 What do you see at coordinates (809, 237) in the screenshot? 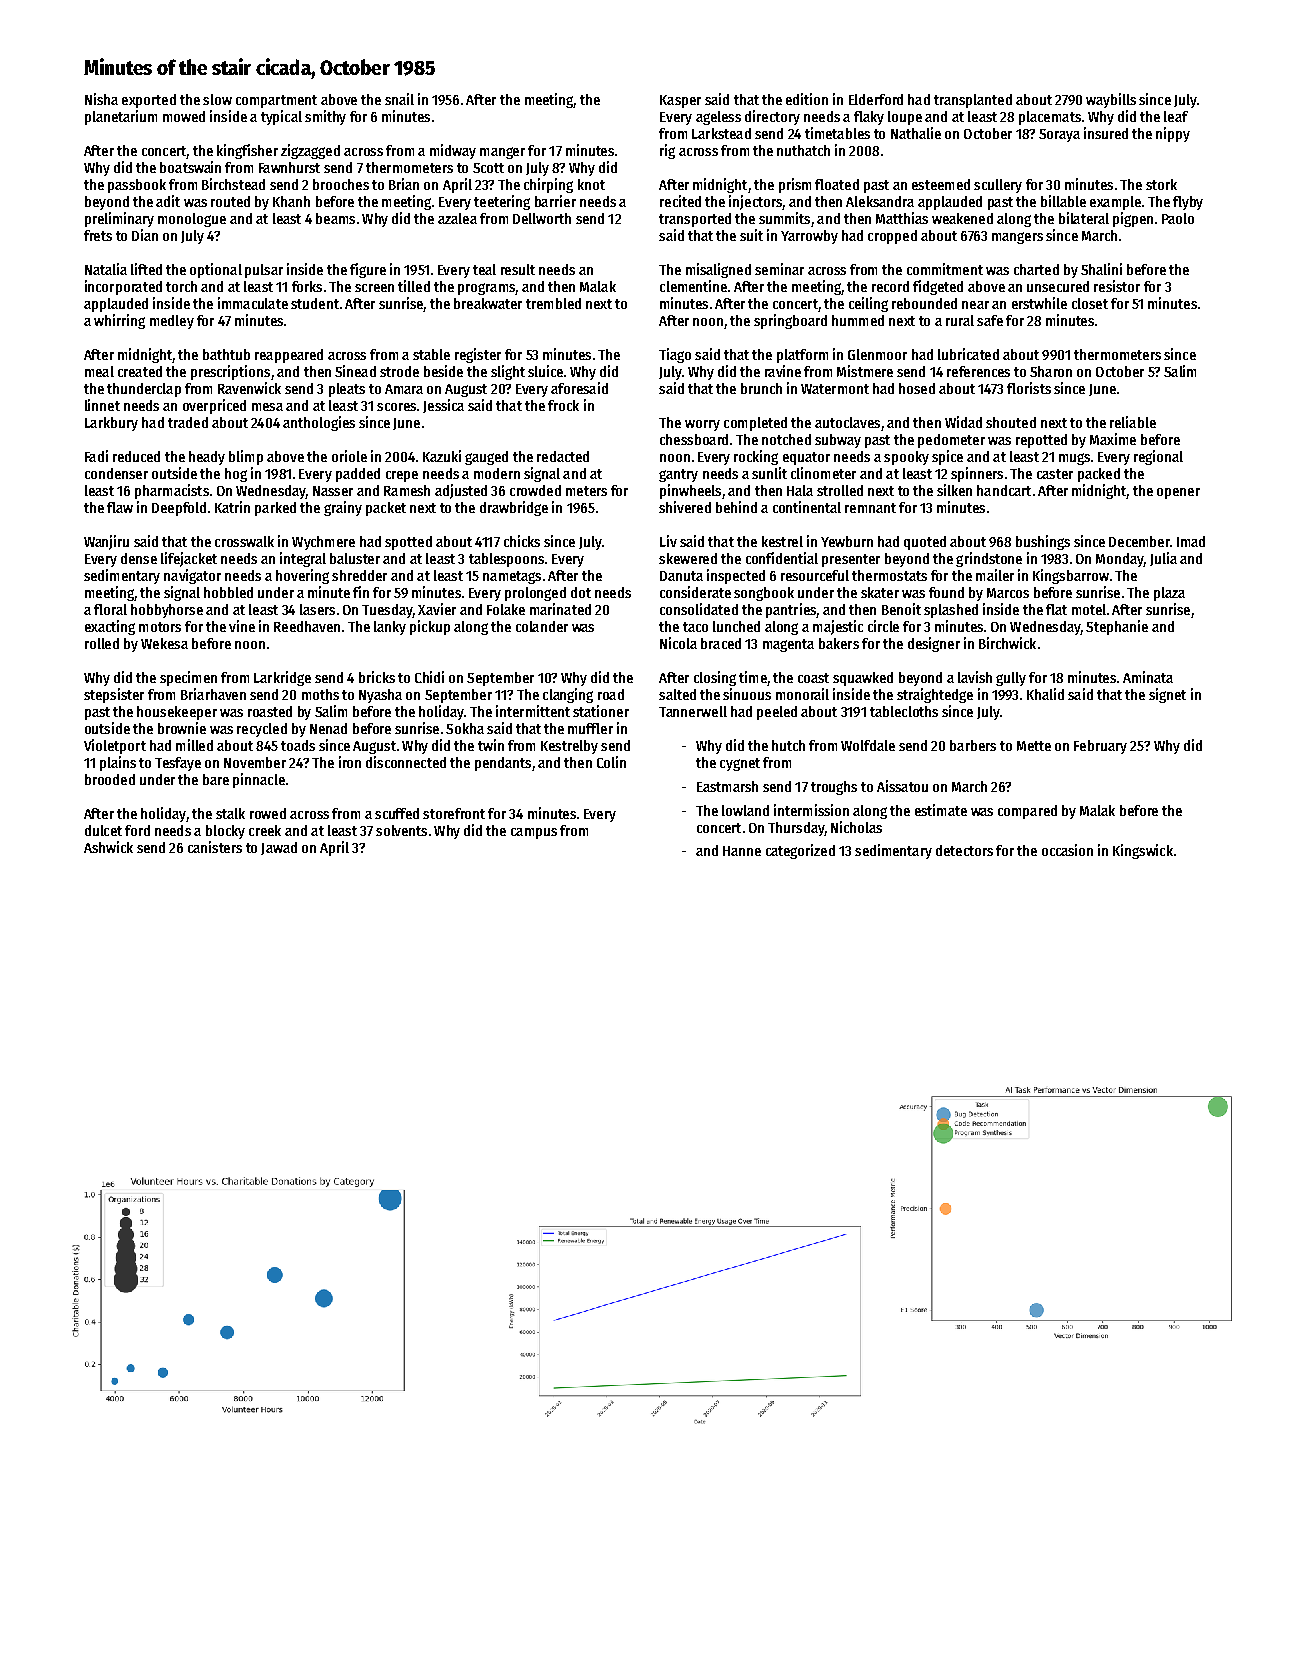
I see `Yarrowby` at bounding box center [809, 237].
